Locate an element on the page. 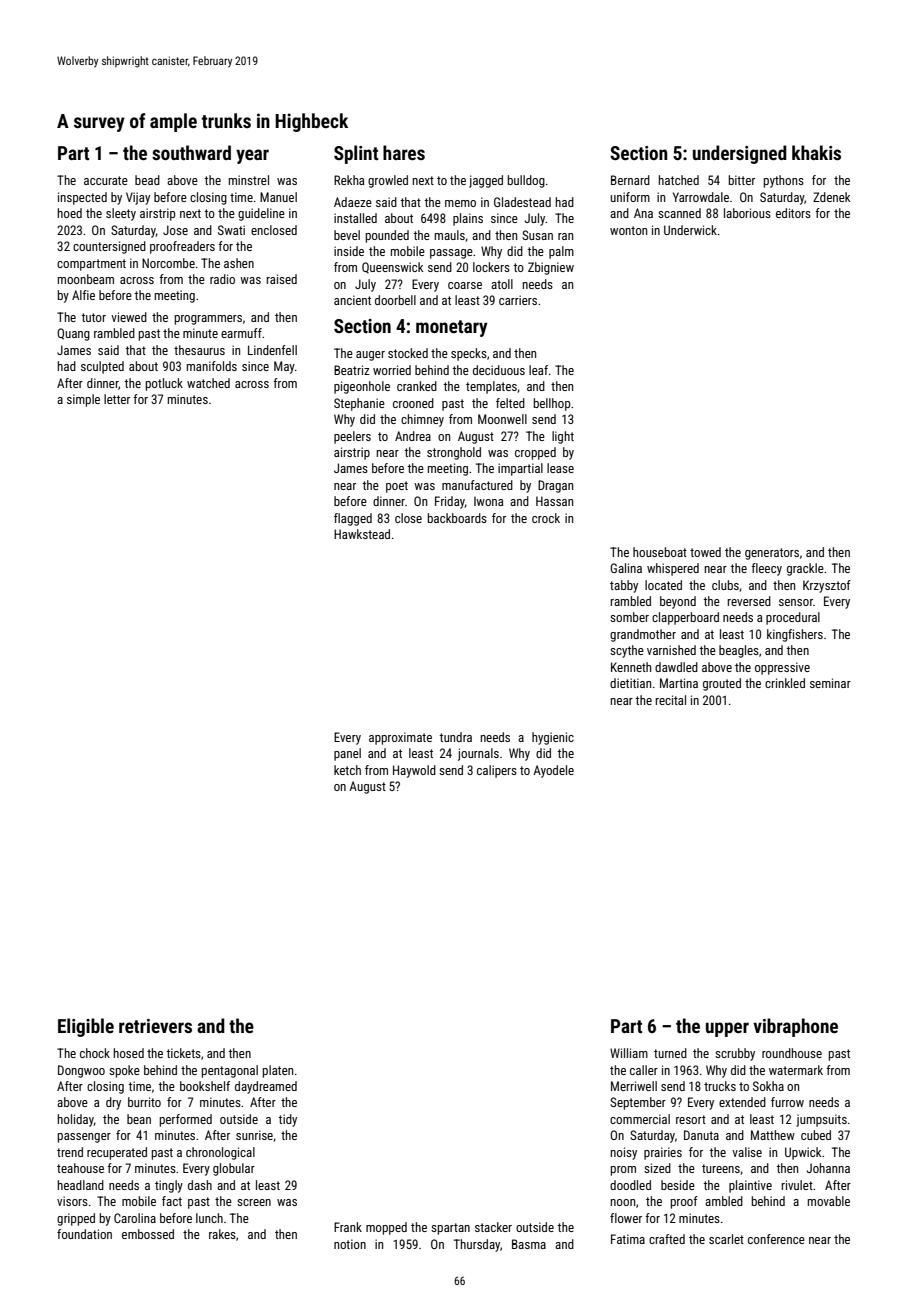 Image resolution: width=908 pixels, height=1316 pixels. embossed is located at coordinates (148, 1234).
